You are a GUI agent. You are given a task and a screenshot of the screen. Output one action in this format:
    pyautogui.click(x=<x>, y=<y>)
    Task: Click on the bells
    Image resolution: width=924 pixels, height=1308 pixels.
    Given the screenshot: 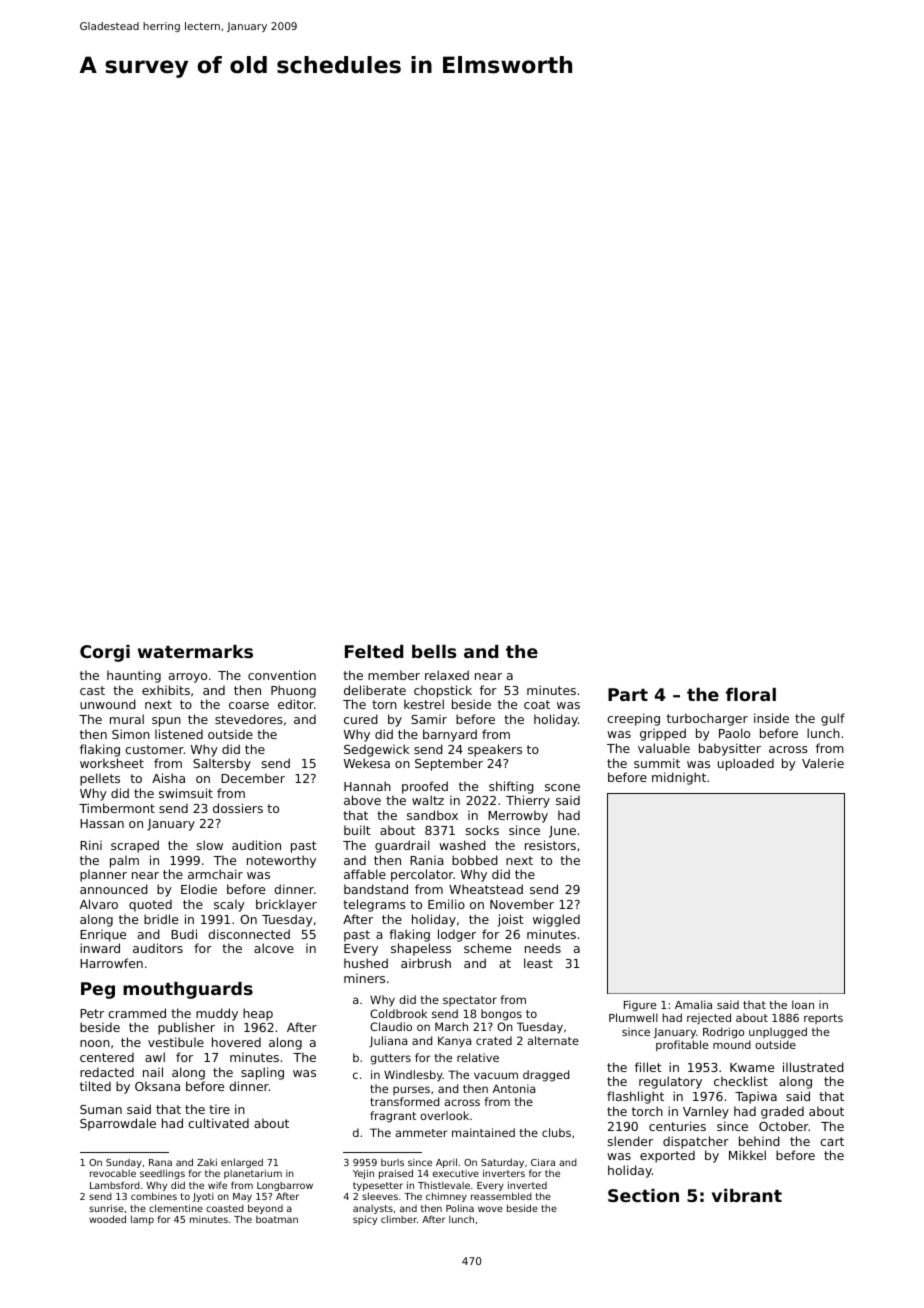 What is the action you would take?
    pyautogui.click(x=434, y=651)
